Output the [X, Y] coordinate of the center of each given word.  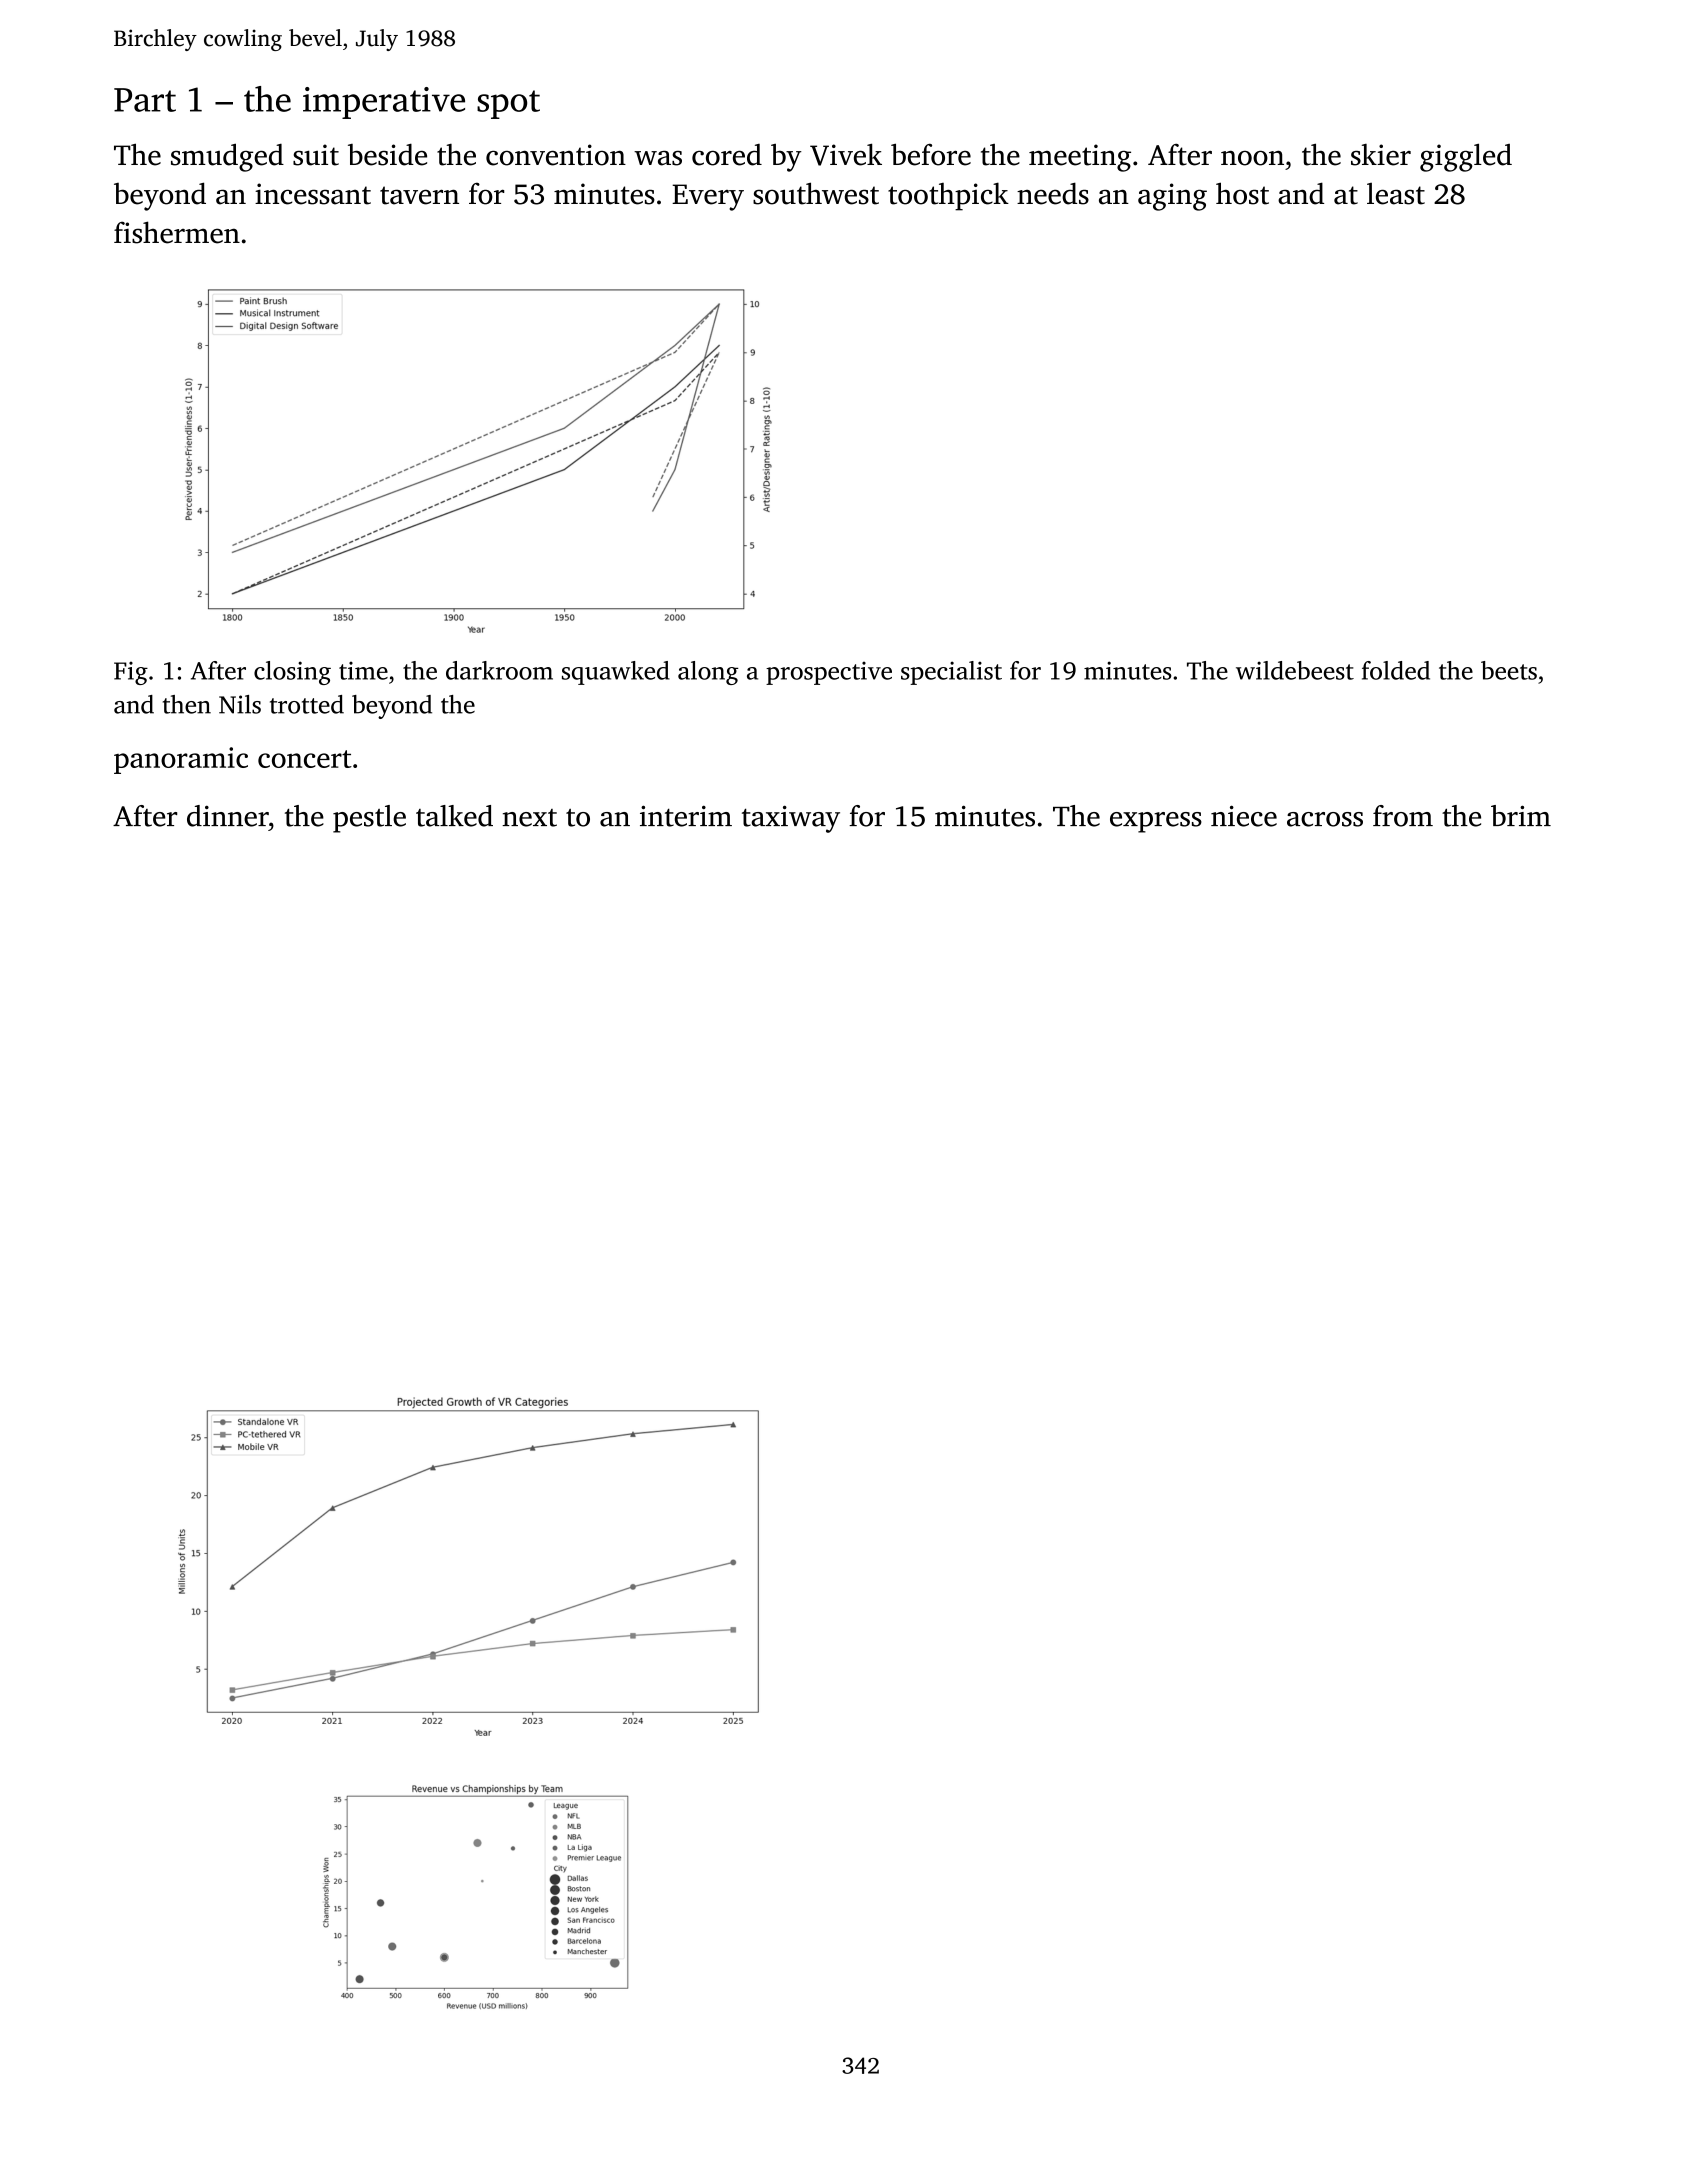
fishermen [177, 232]
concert [305, 759]
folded [1396, 670]
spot [508, 104]
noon [1252, 158]
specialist [951, 673]
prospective [829, 673]
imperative [384, 103]
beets [1509, 670]
